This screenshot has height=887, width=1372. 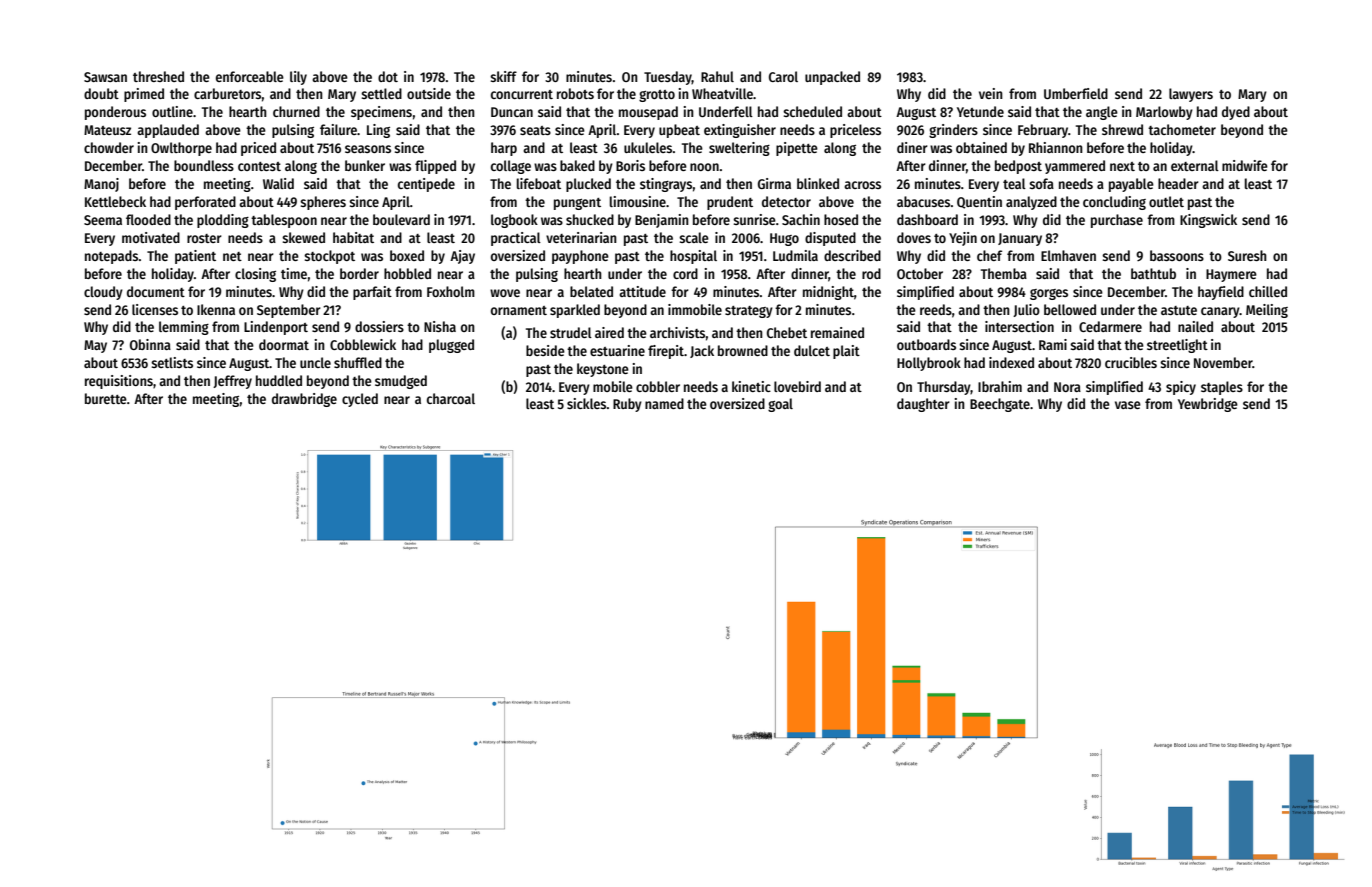 I want to click on prudent, so click(x=730, y=203).
